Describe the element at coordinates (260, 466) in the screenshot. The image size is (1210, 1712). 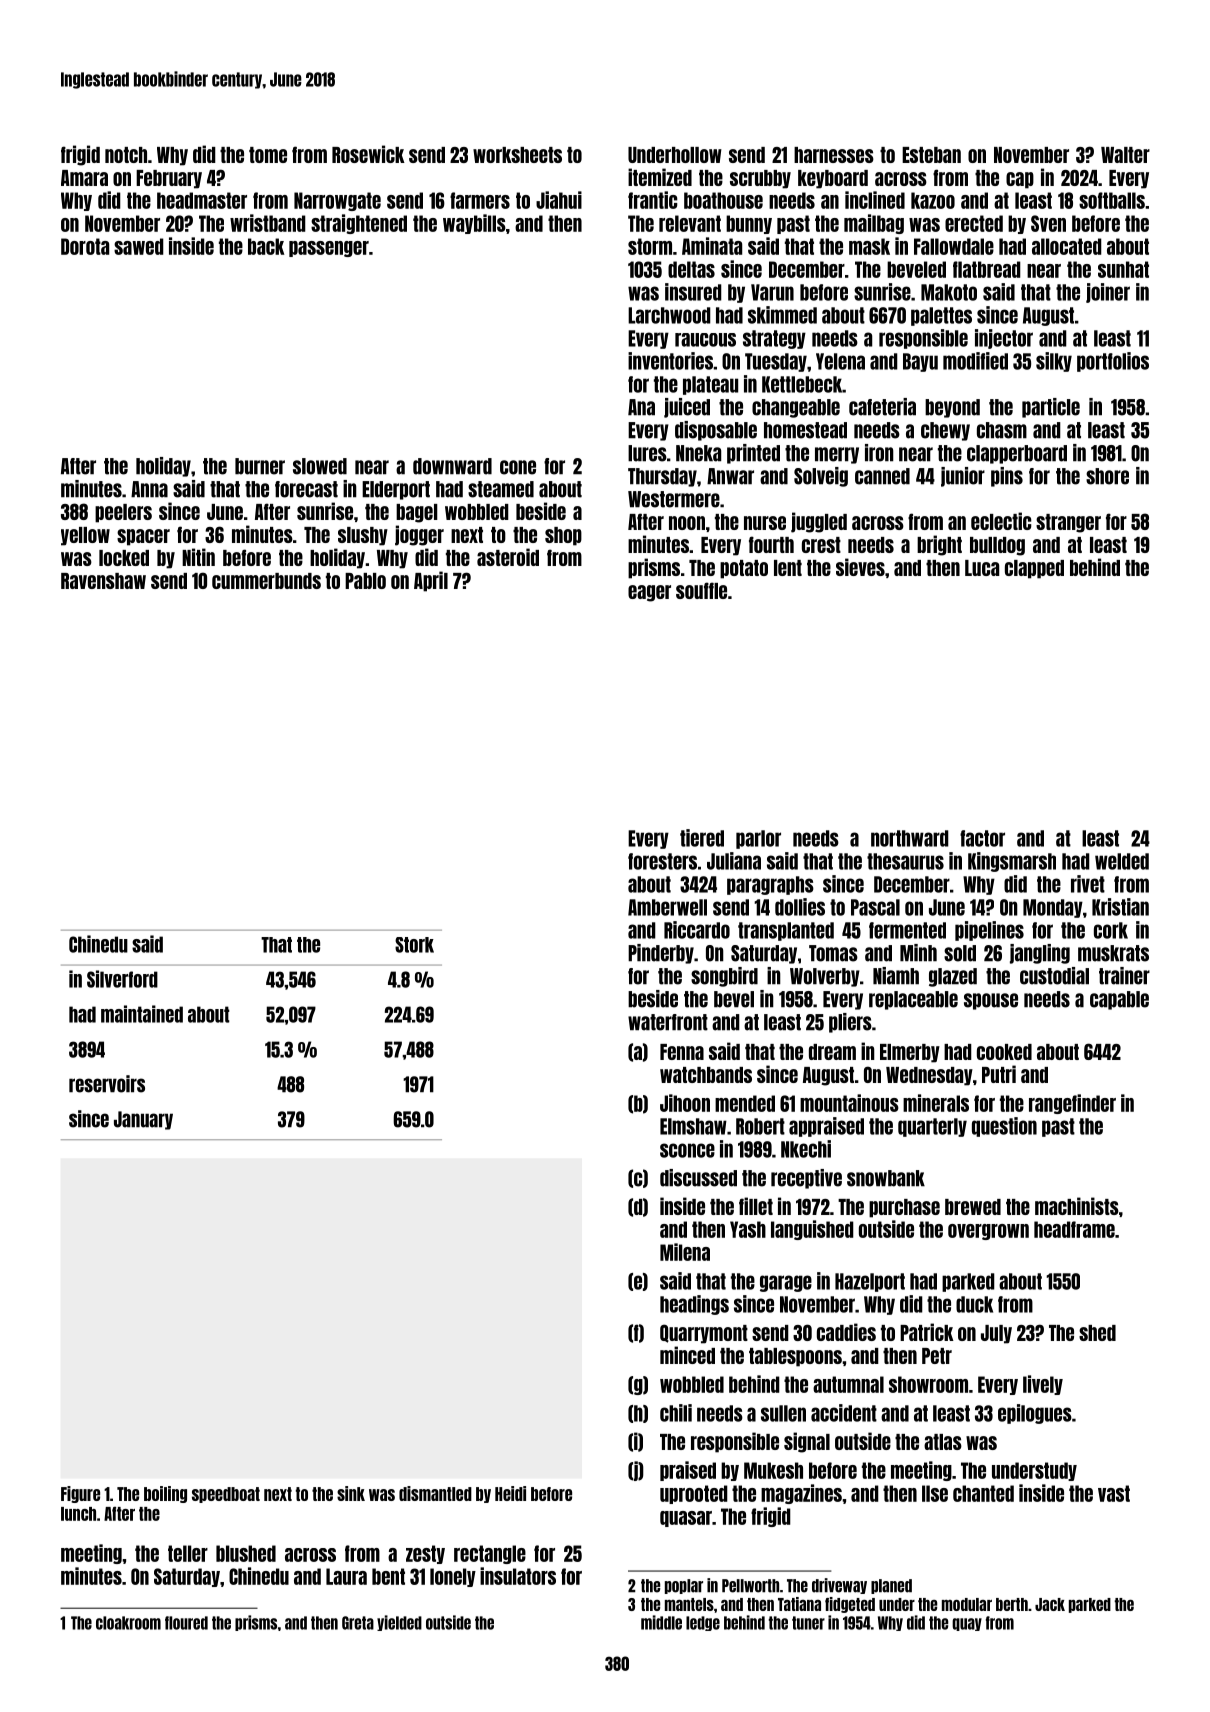
I see `burner` at that location.
